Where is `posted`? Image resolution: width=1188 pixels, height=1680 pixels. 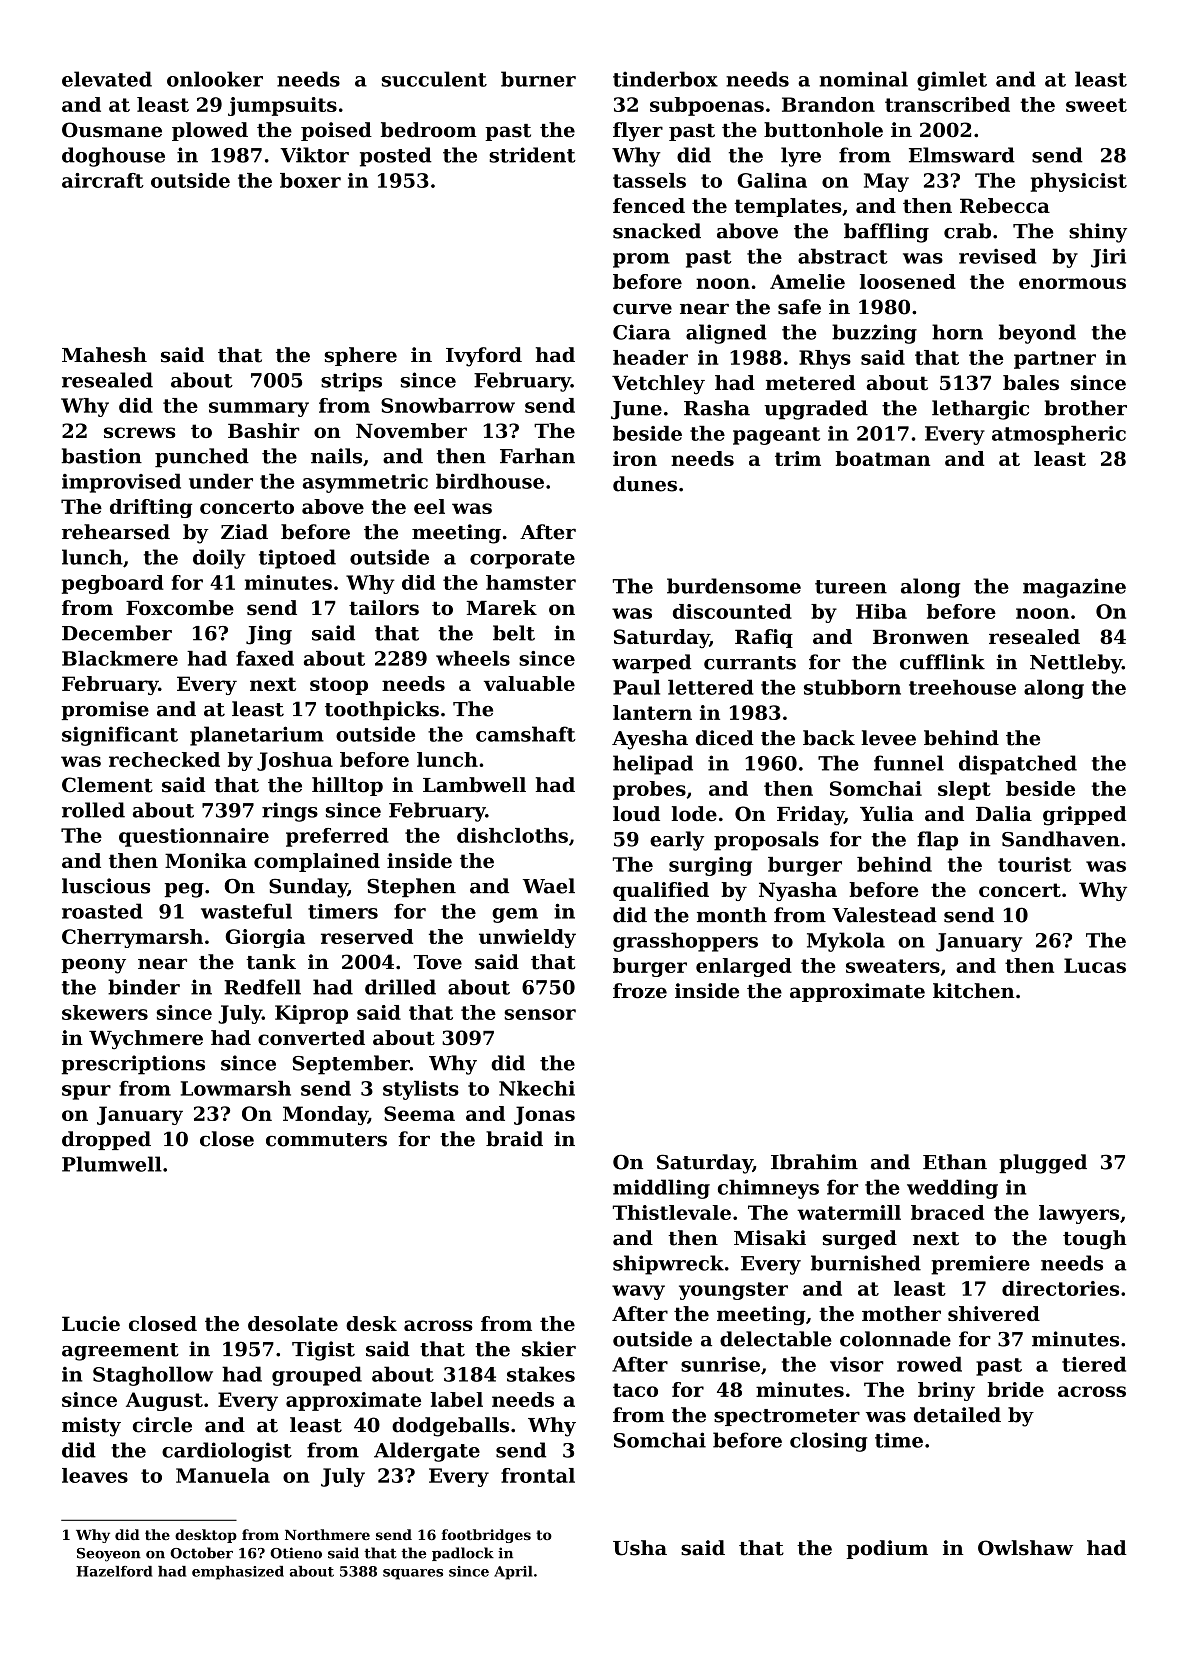
posted is located at coordinates (396, 157).
